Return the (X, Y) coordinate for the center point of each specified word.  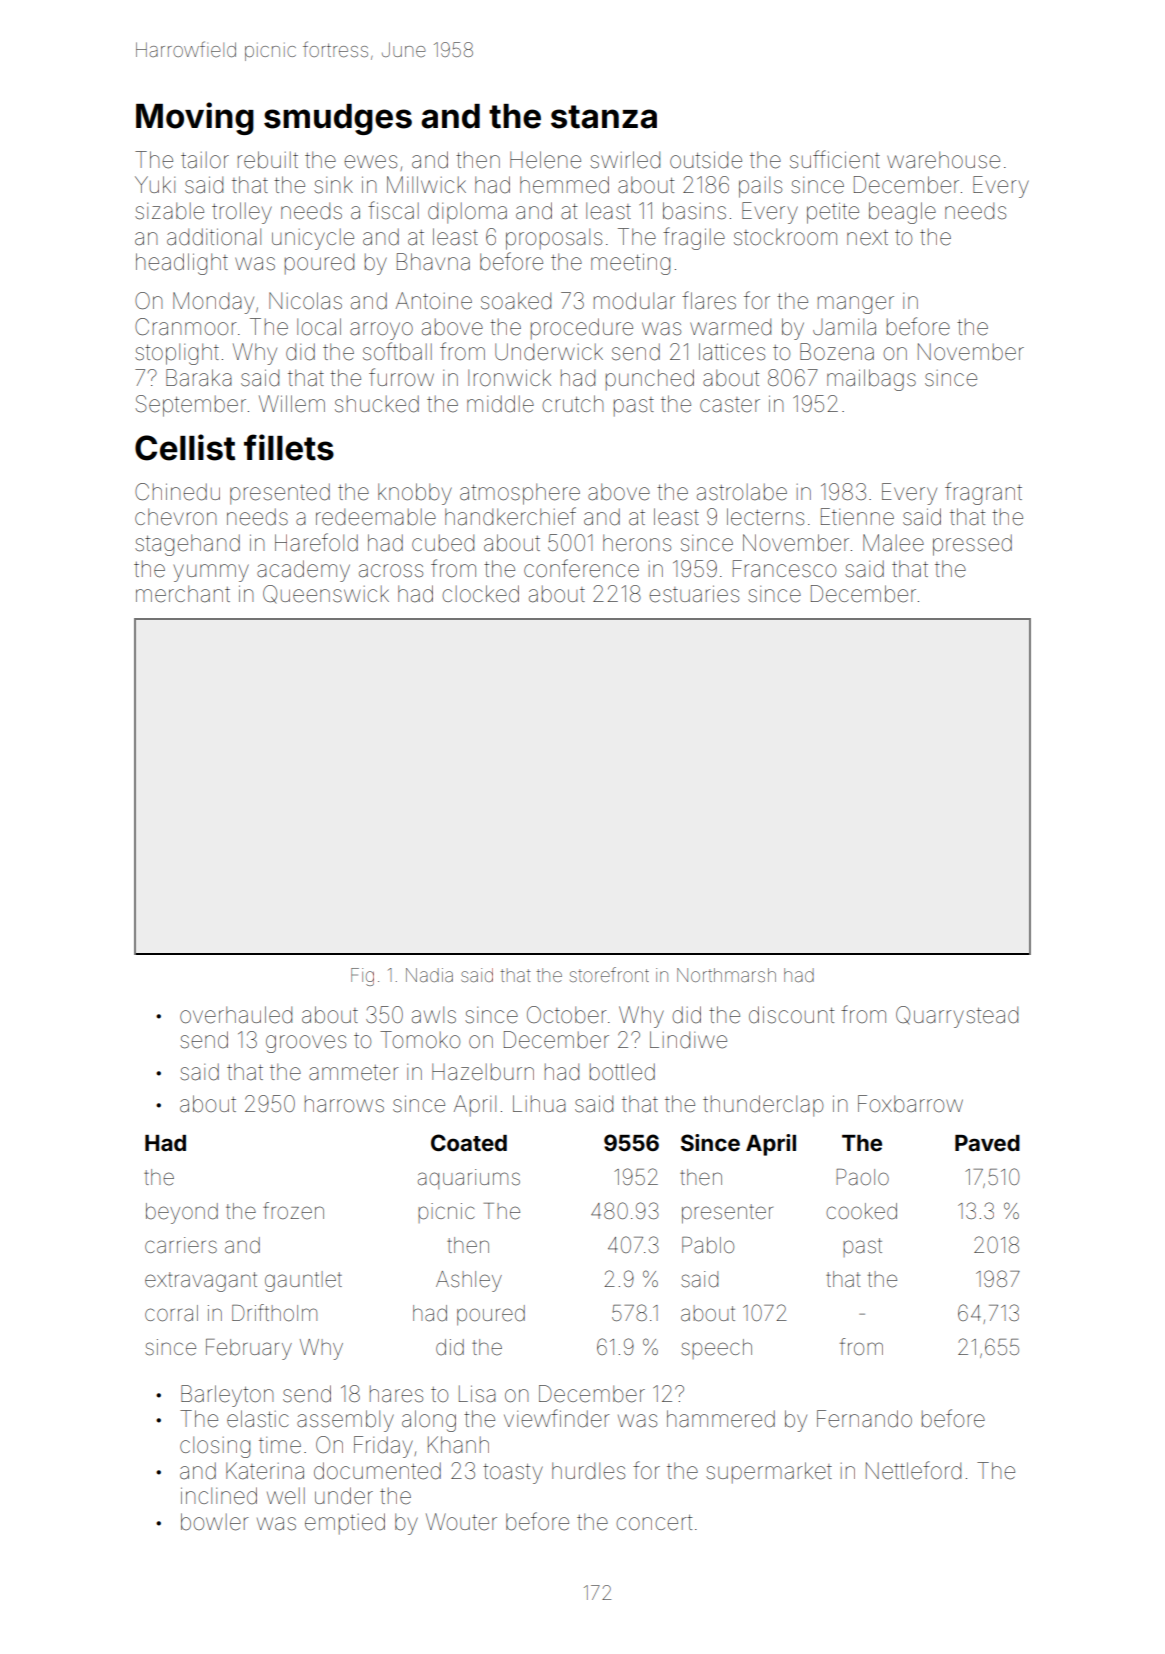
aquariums (469, 1179)
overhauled (236, 1015)
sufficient (835, 159)
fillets (289, 447)
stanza (604, 117)
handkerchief (510, 516)
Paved (987, 1143)
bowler (215, 1522)
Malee (893, 543)
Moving (195, 118)
